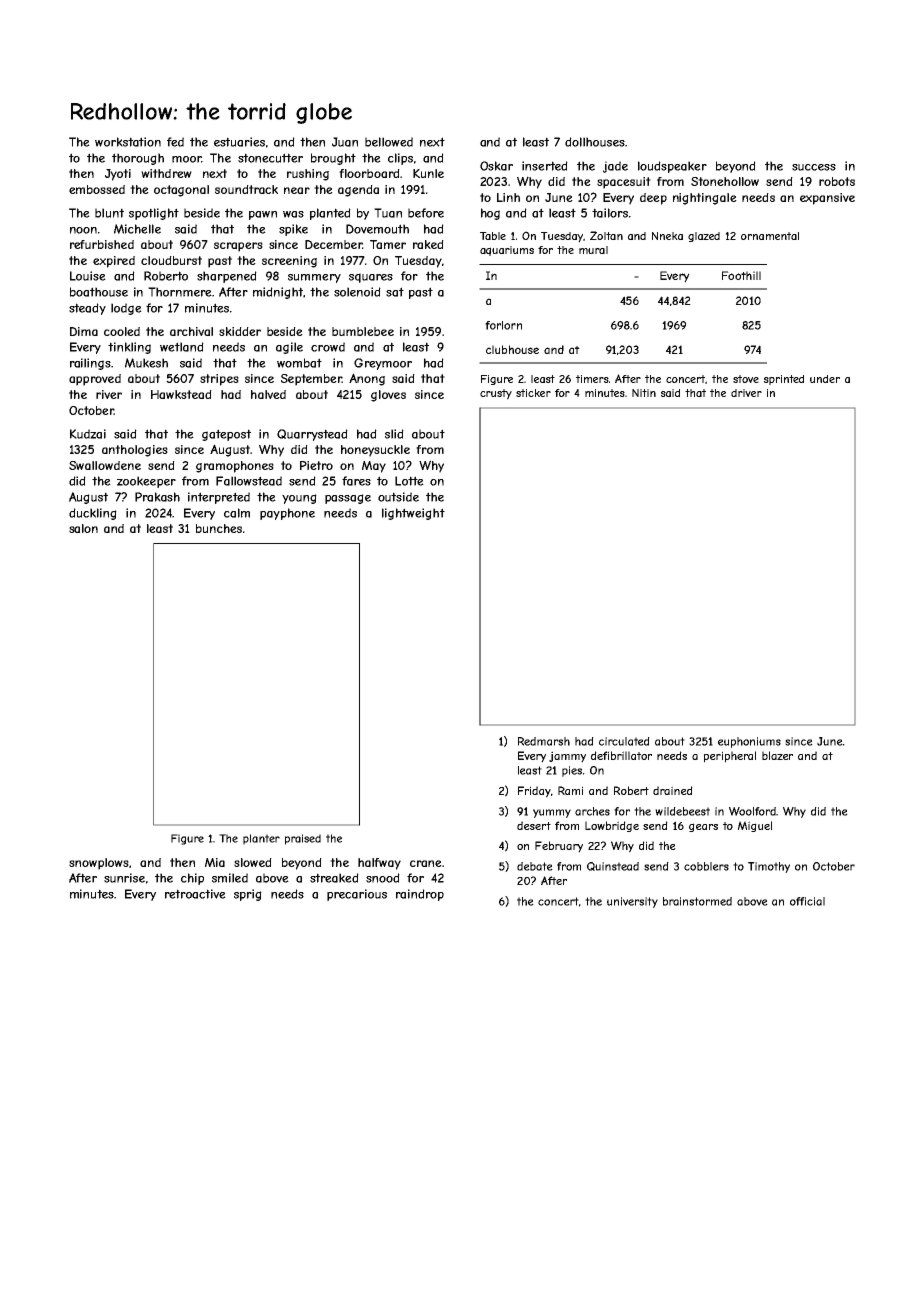 The width and height of the document is (924, 1308). Describe the element at coordinates (741, 275) in the document. I see `Foothill` at that location.
